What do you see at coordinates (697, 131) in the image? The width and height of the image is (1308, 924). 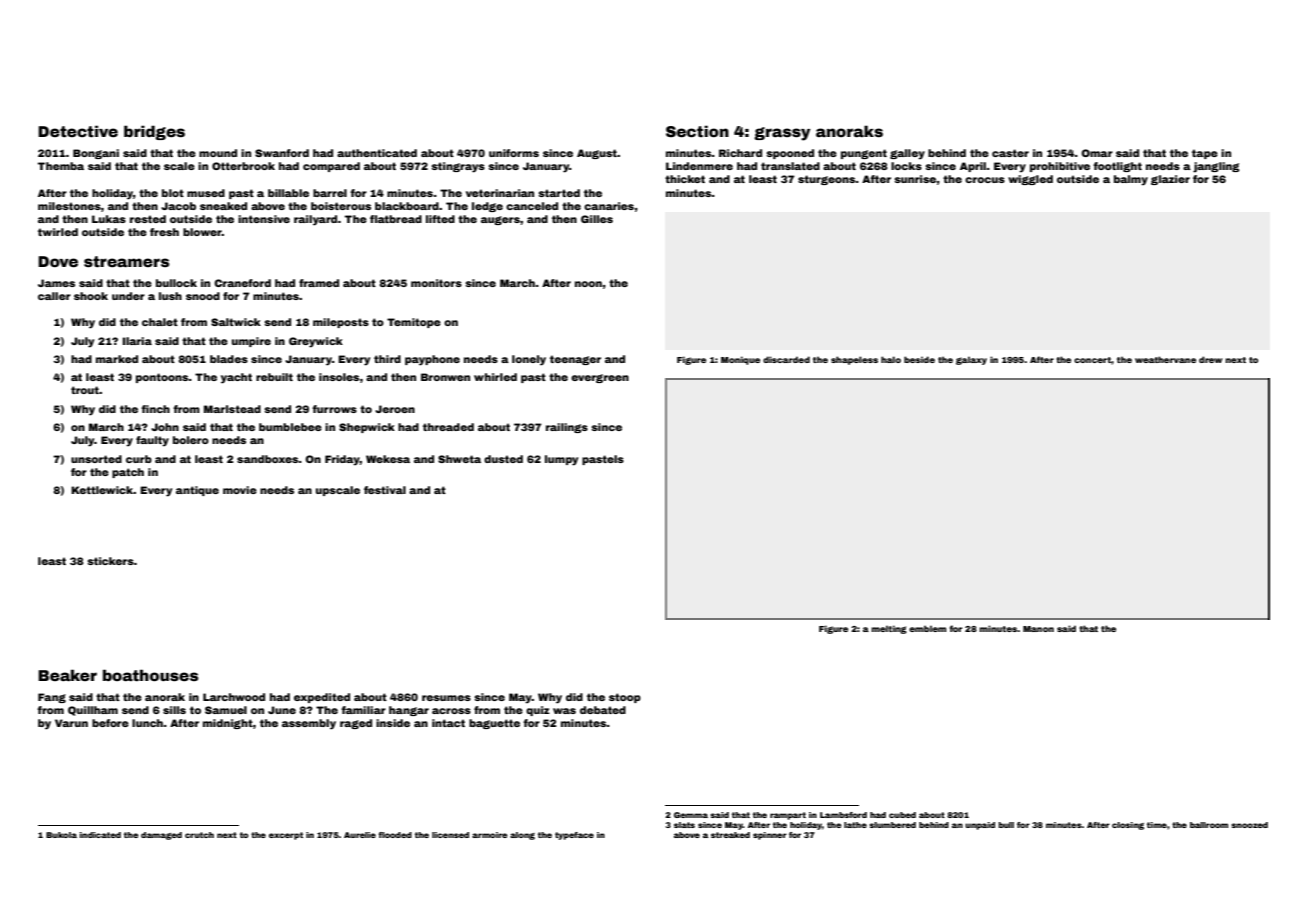 I see `Section` at bounding box center [697, 131].
